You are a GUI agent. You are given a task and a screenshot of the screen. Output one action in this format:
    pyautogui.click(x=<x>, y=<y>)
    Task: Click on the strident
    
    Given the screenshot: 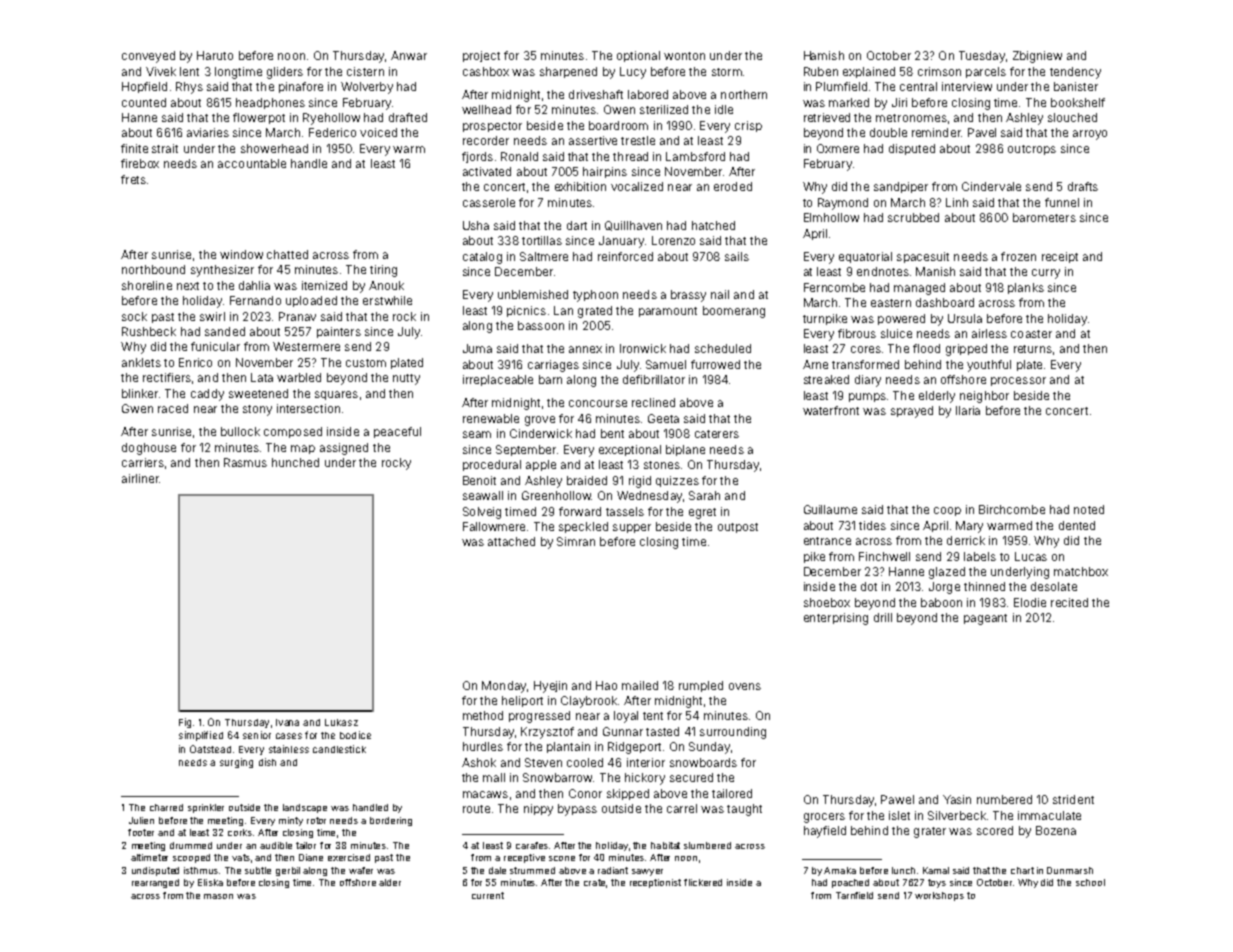 What is the action you would take?
    pyautogui.click(x=1073, y=799)
